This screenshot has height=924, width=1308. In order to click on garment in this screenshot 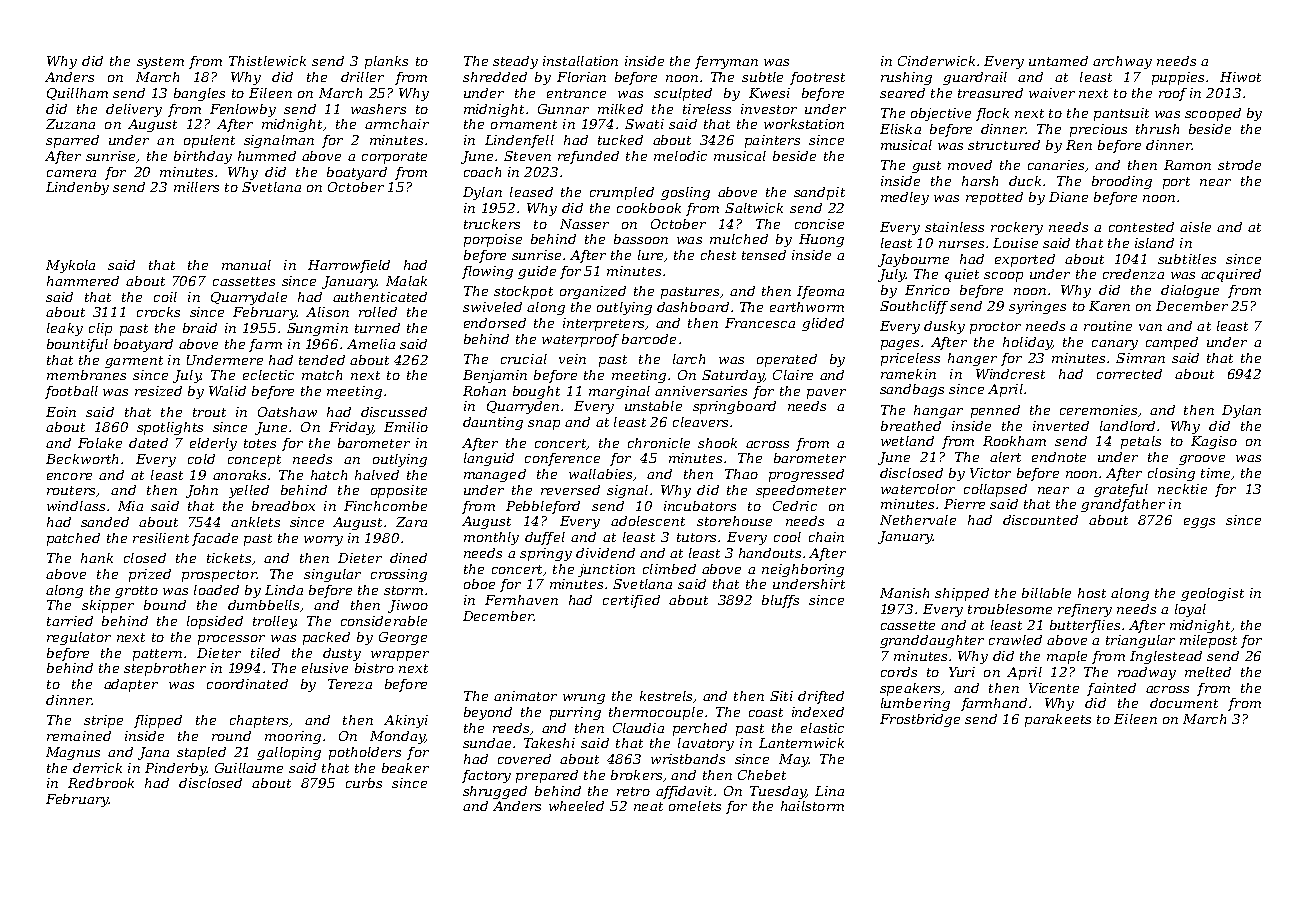, I will do `click(134, 362)`.
